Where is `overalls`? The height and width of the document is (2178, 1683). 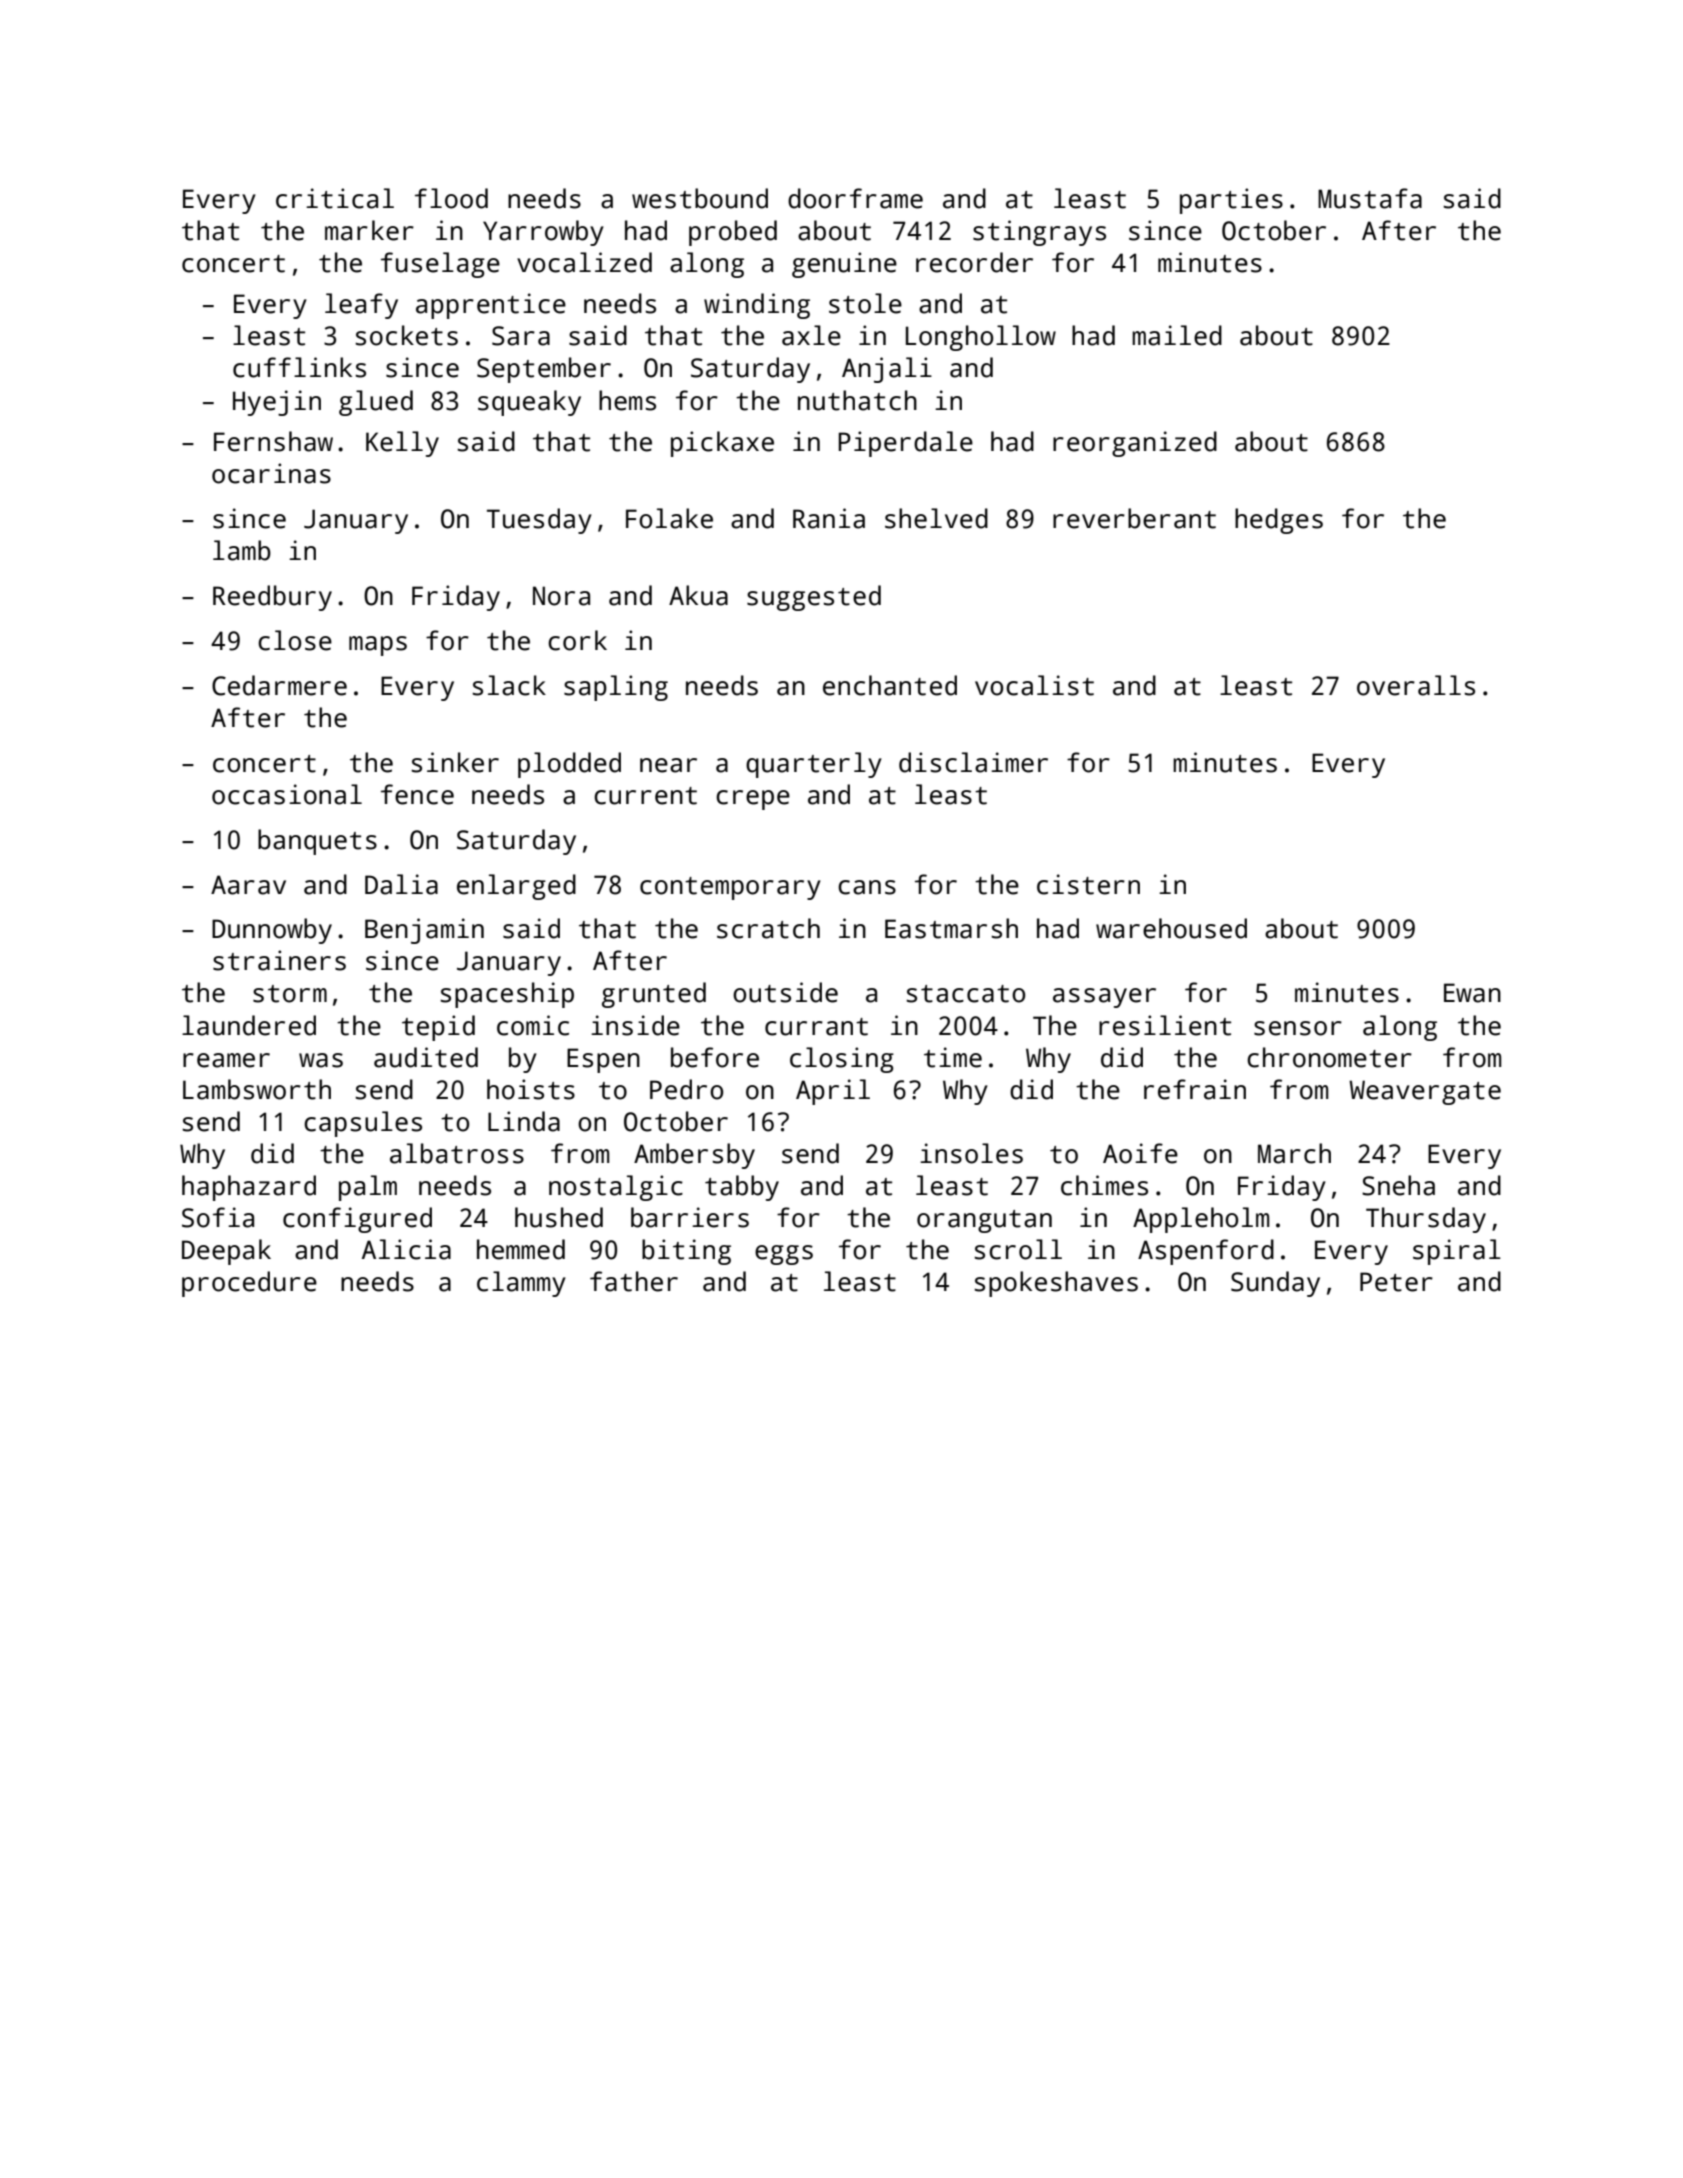
overalls is located at coordinates (1416, 685).
